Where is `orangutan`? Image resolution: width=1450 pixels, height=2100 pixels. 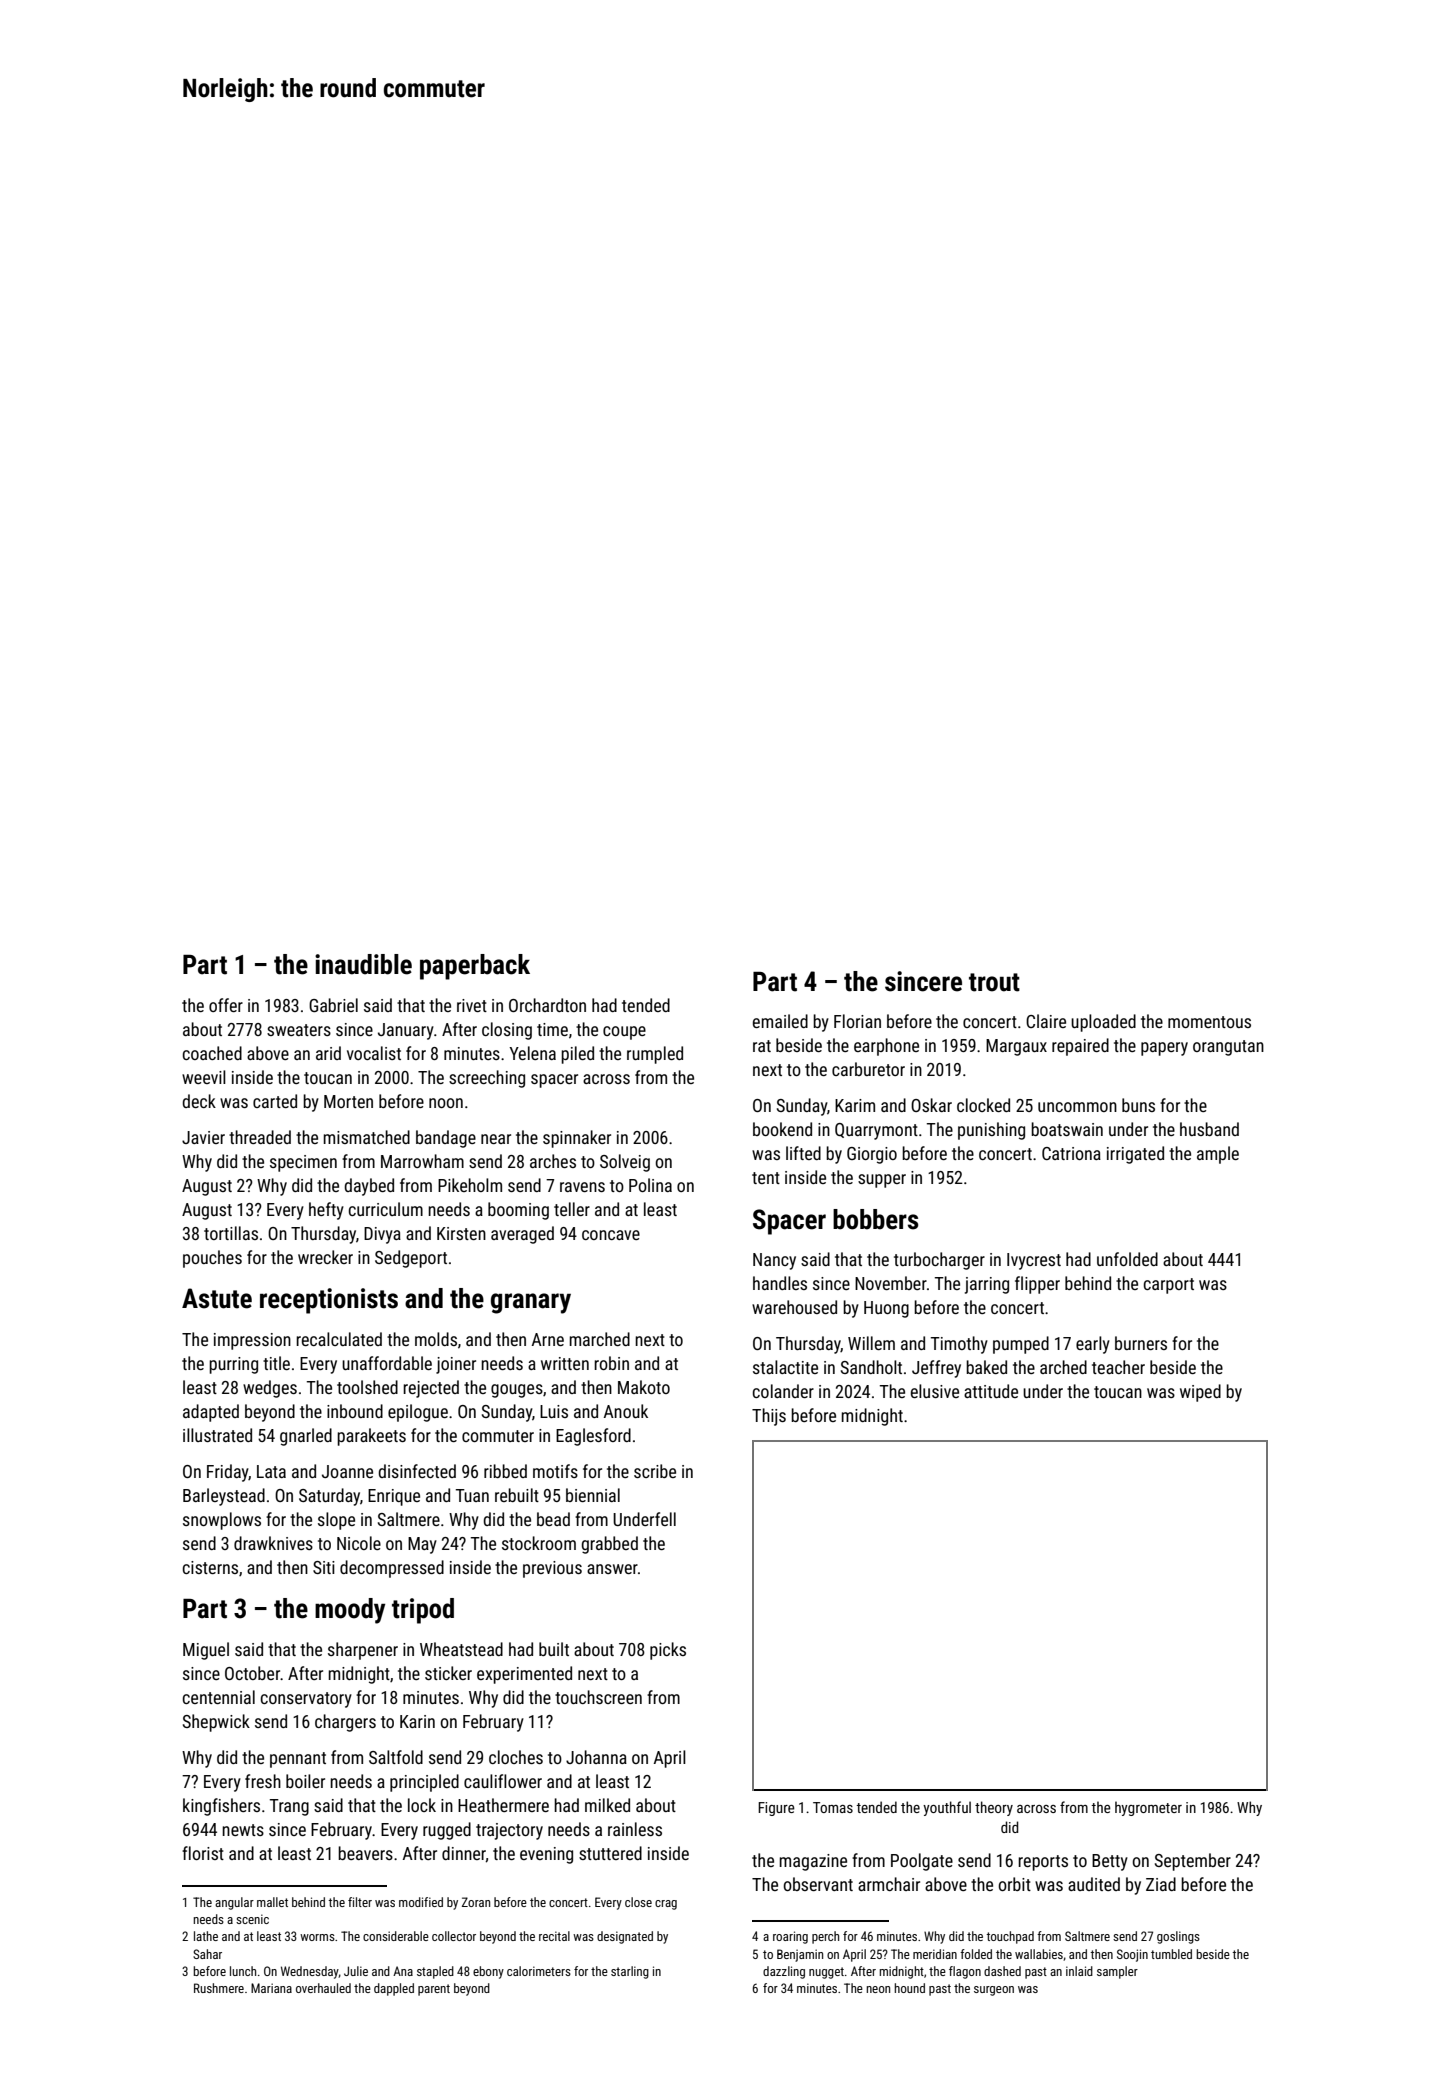 orangutan is located at coordinates (1228, 1048).
